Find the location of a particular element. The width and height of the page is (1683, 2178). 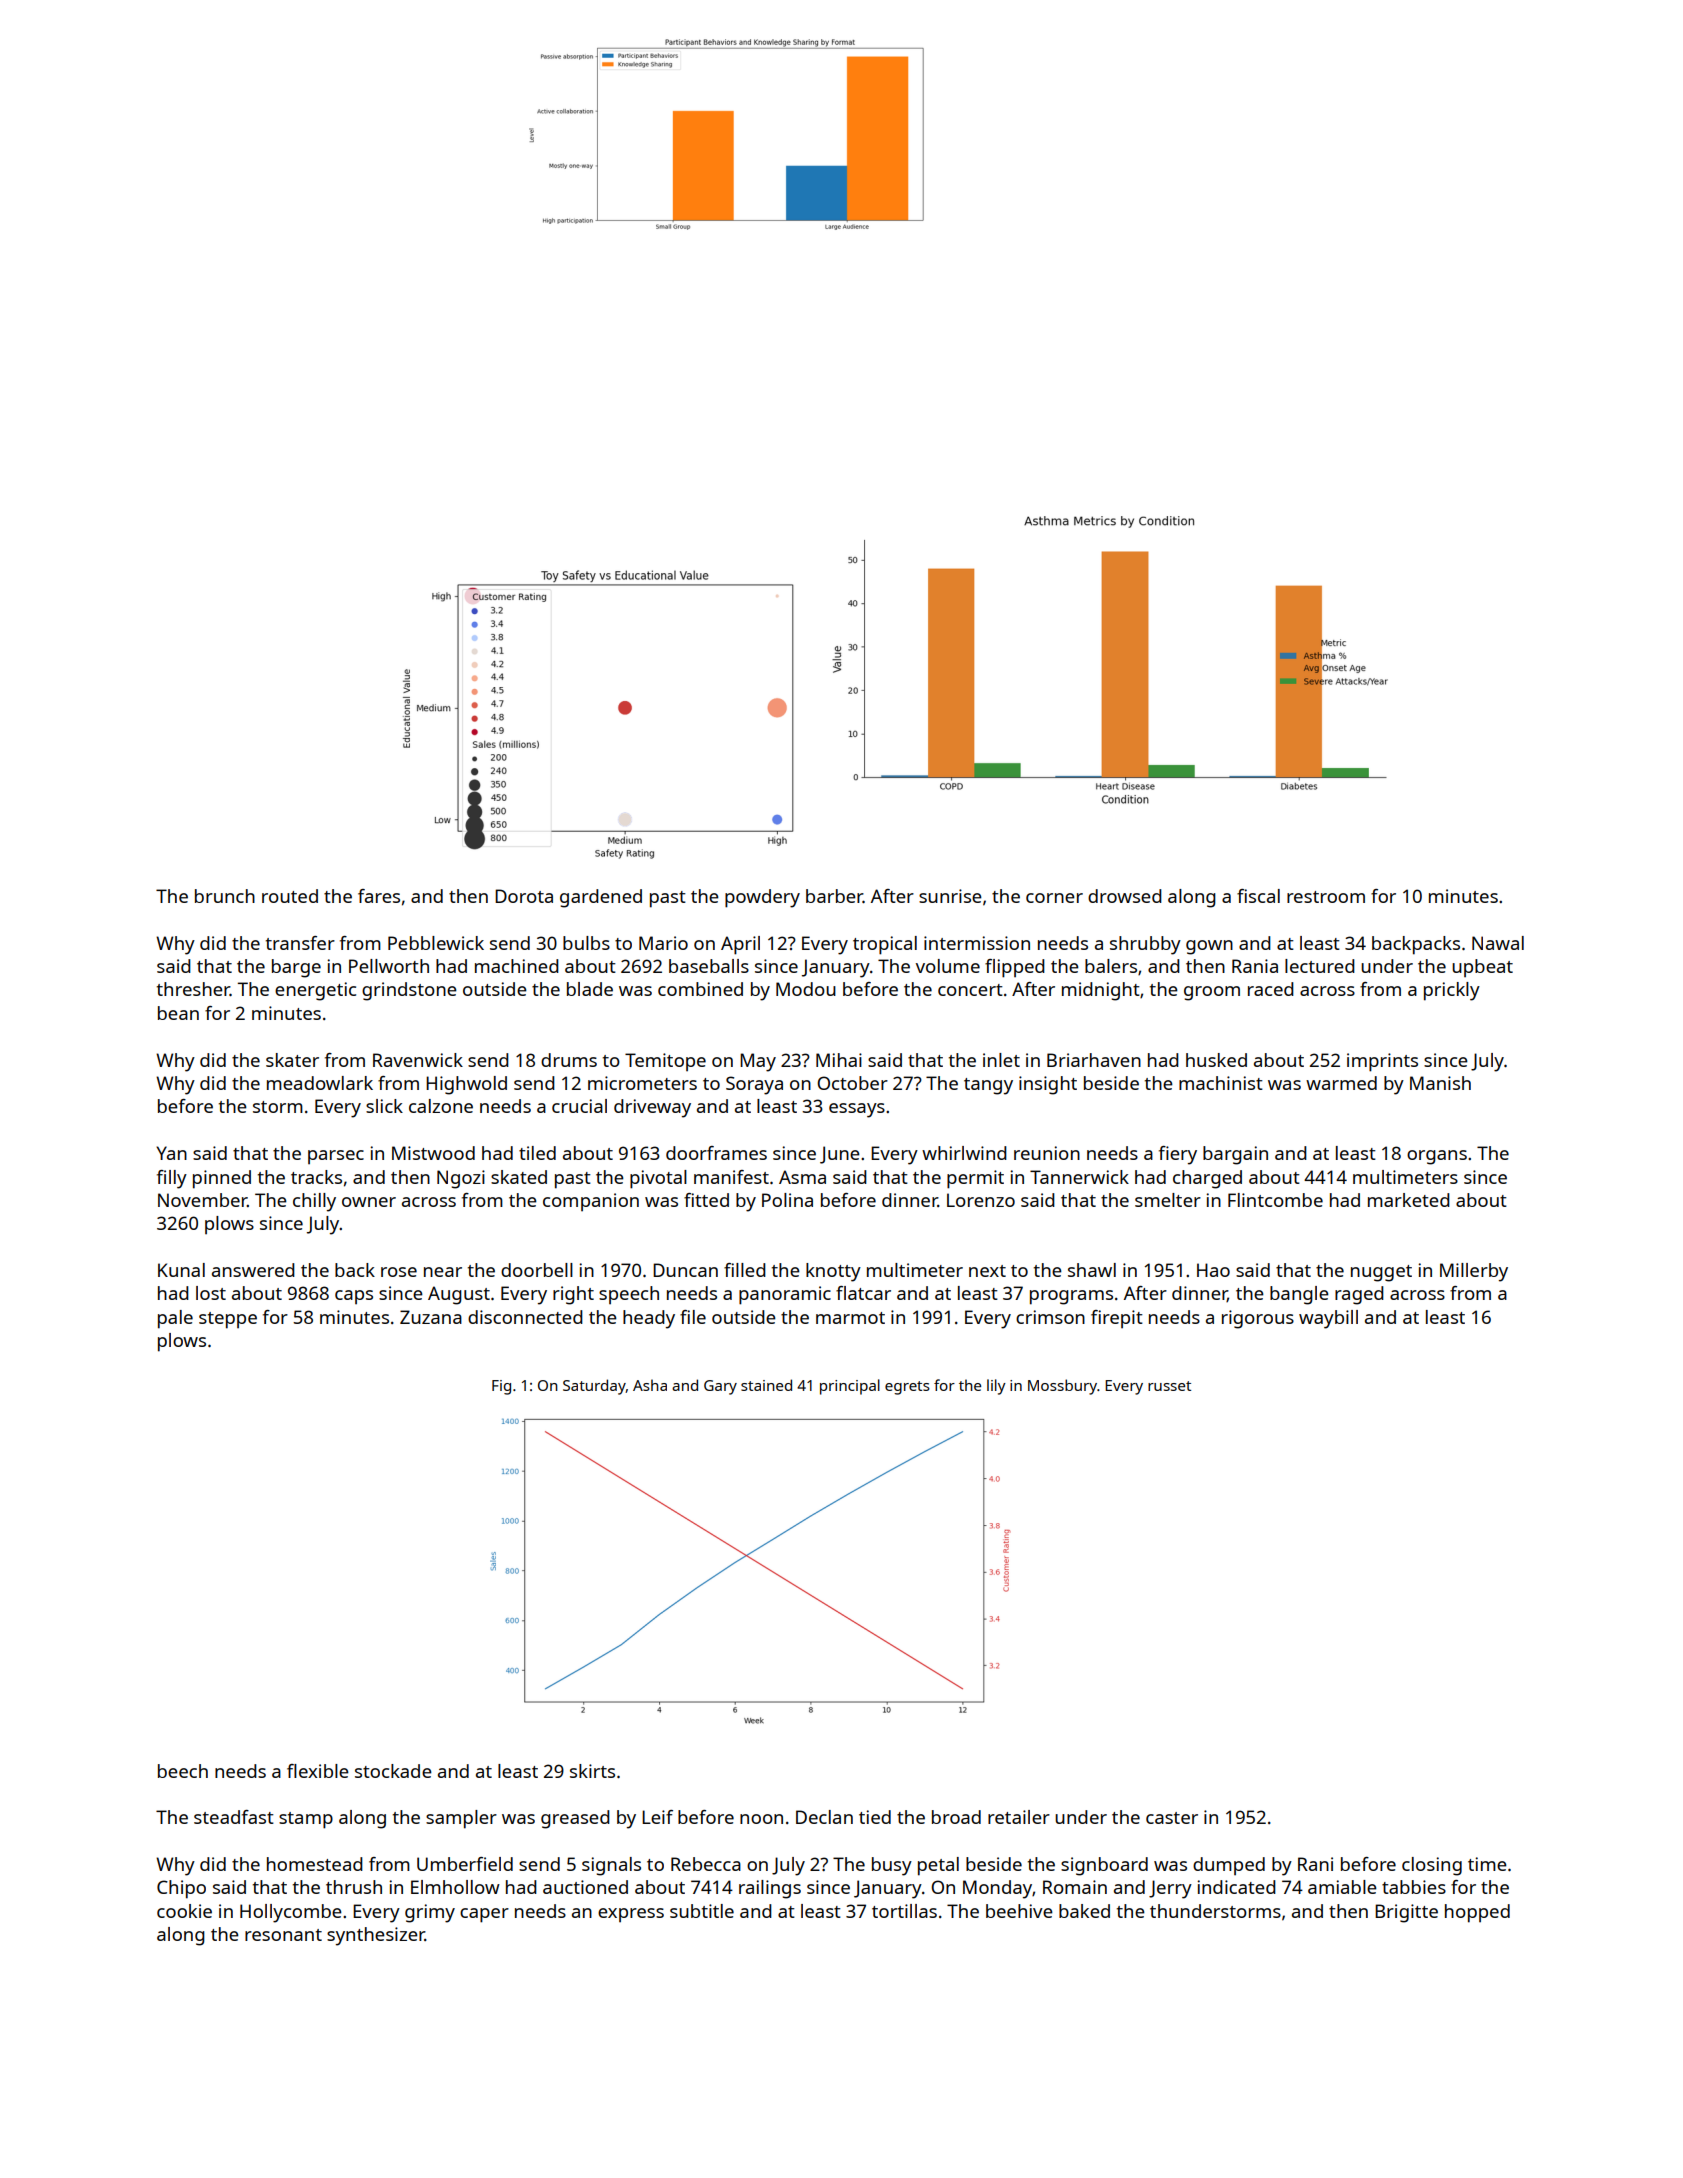

Manish is located at coordinates (1440, 1083).
